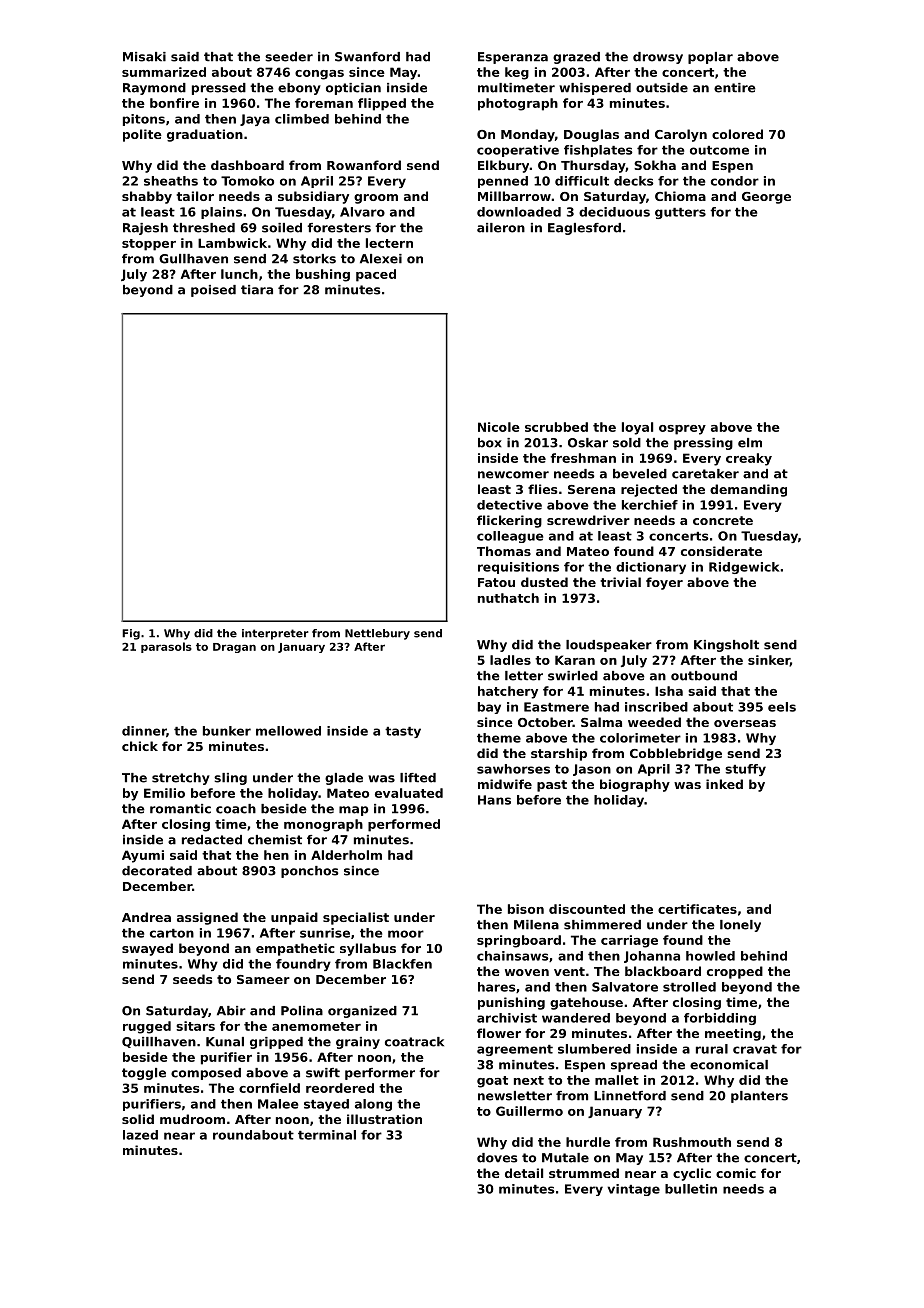  I want to click on pressed, so click(219, 89).
